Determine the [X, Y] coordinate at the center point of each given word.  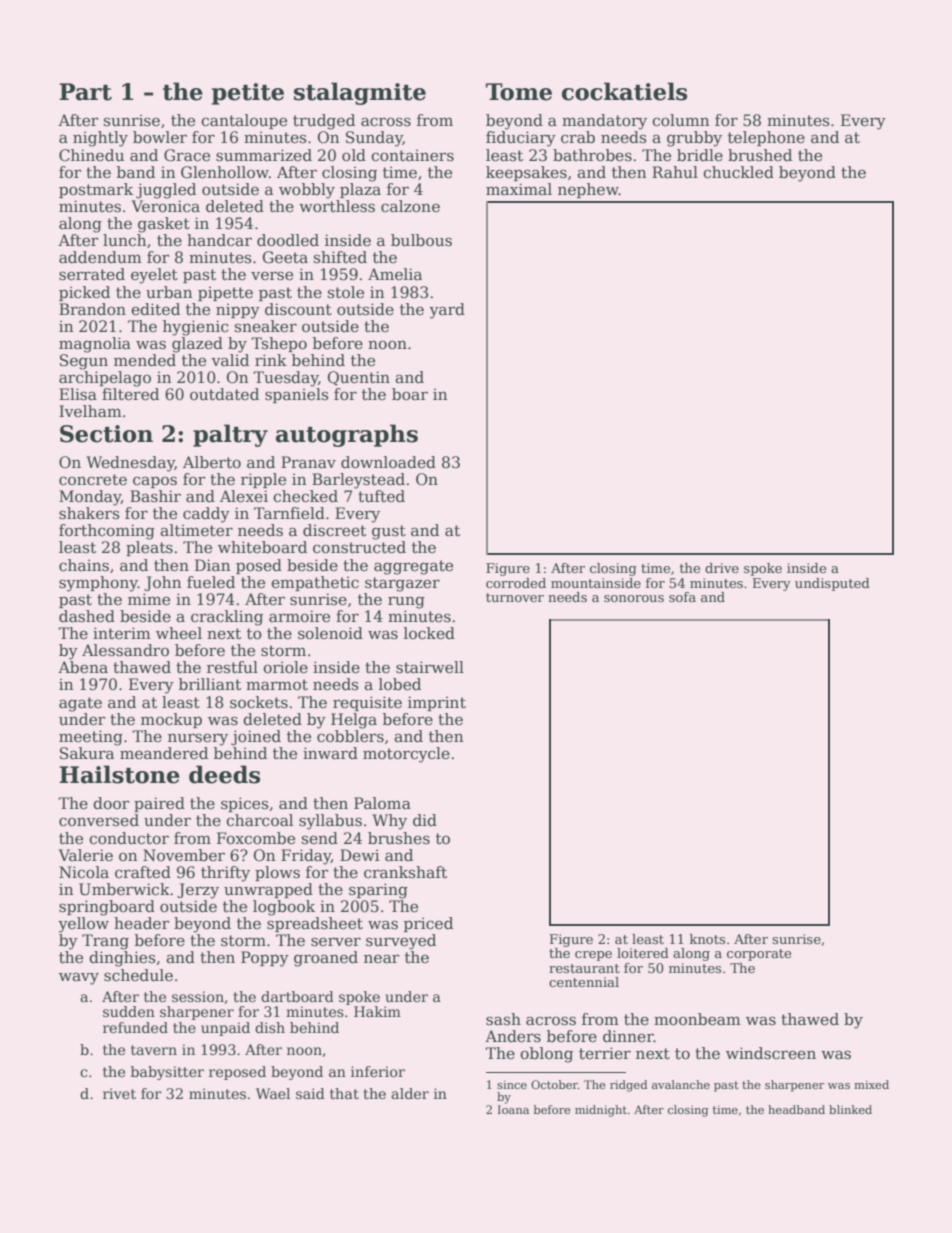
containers [412, 155]
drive [722, 568]
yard [447, 311]
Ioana [513, 1109]
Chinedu [91, 155]
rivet [119, 1093]
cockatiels [624, 91]
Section [106, 434]
